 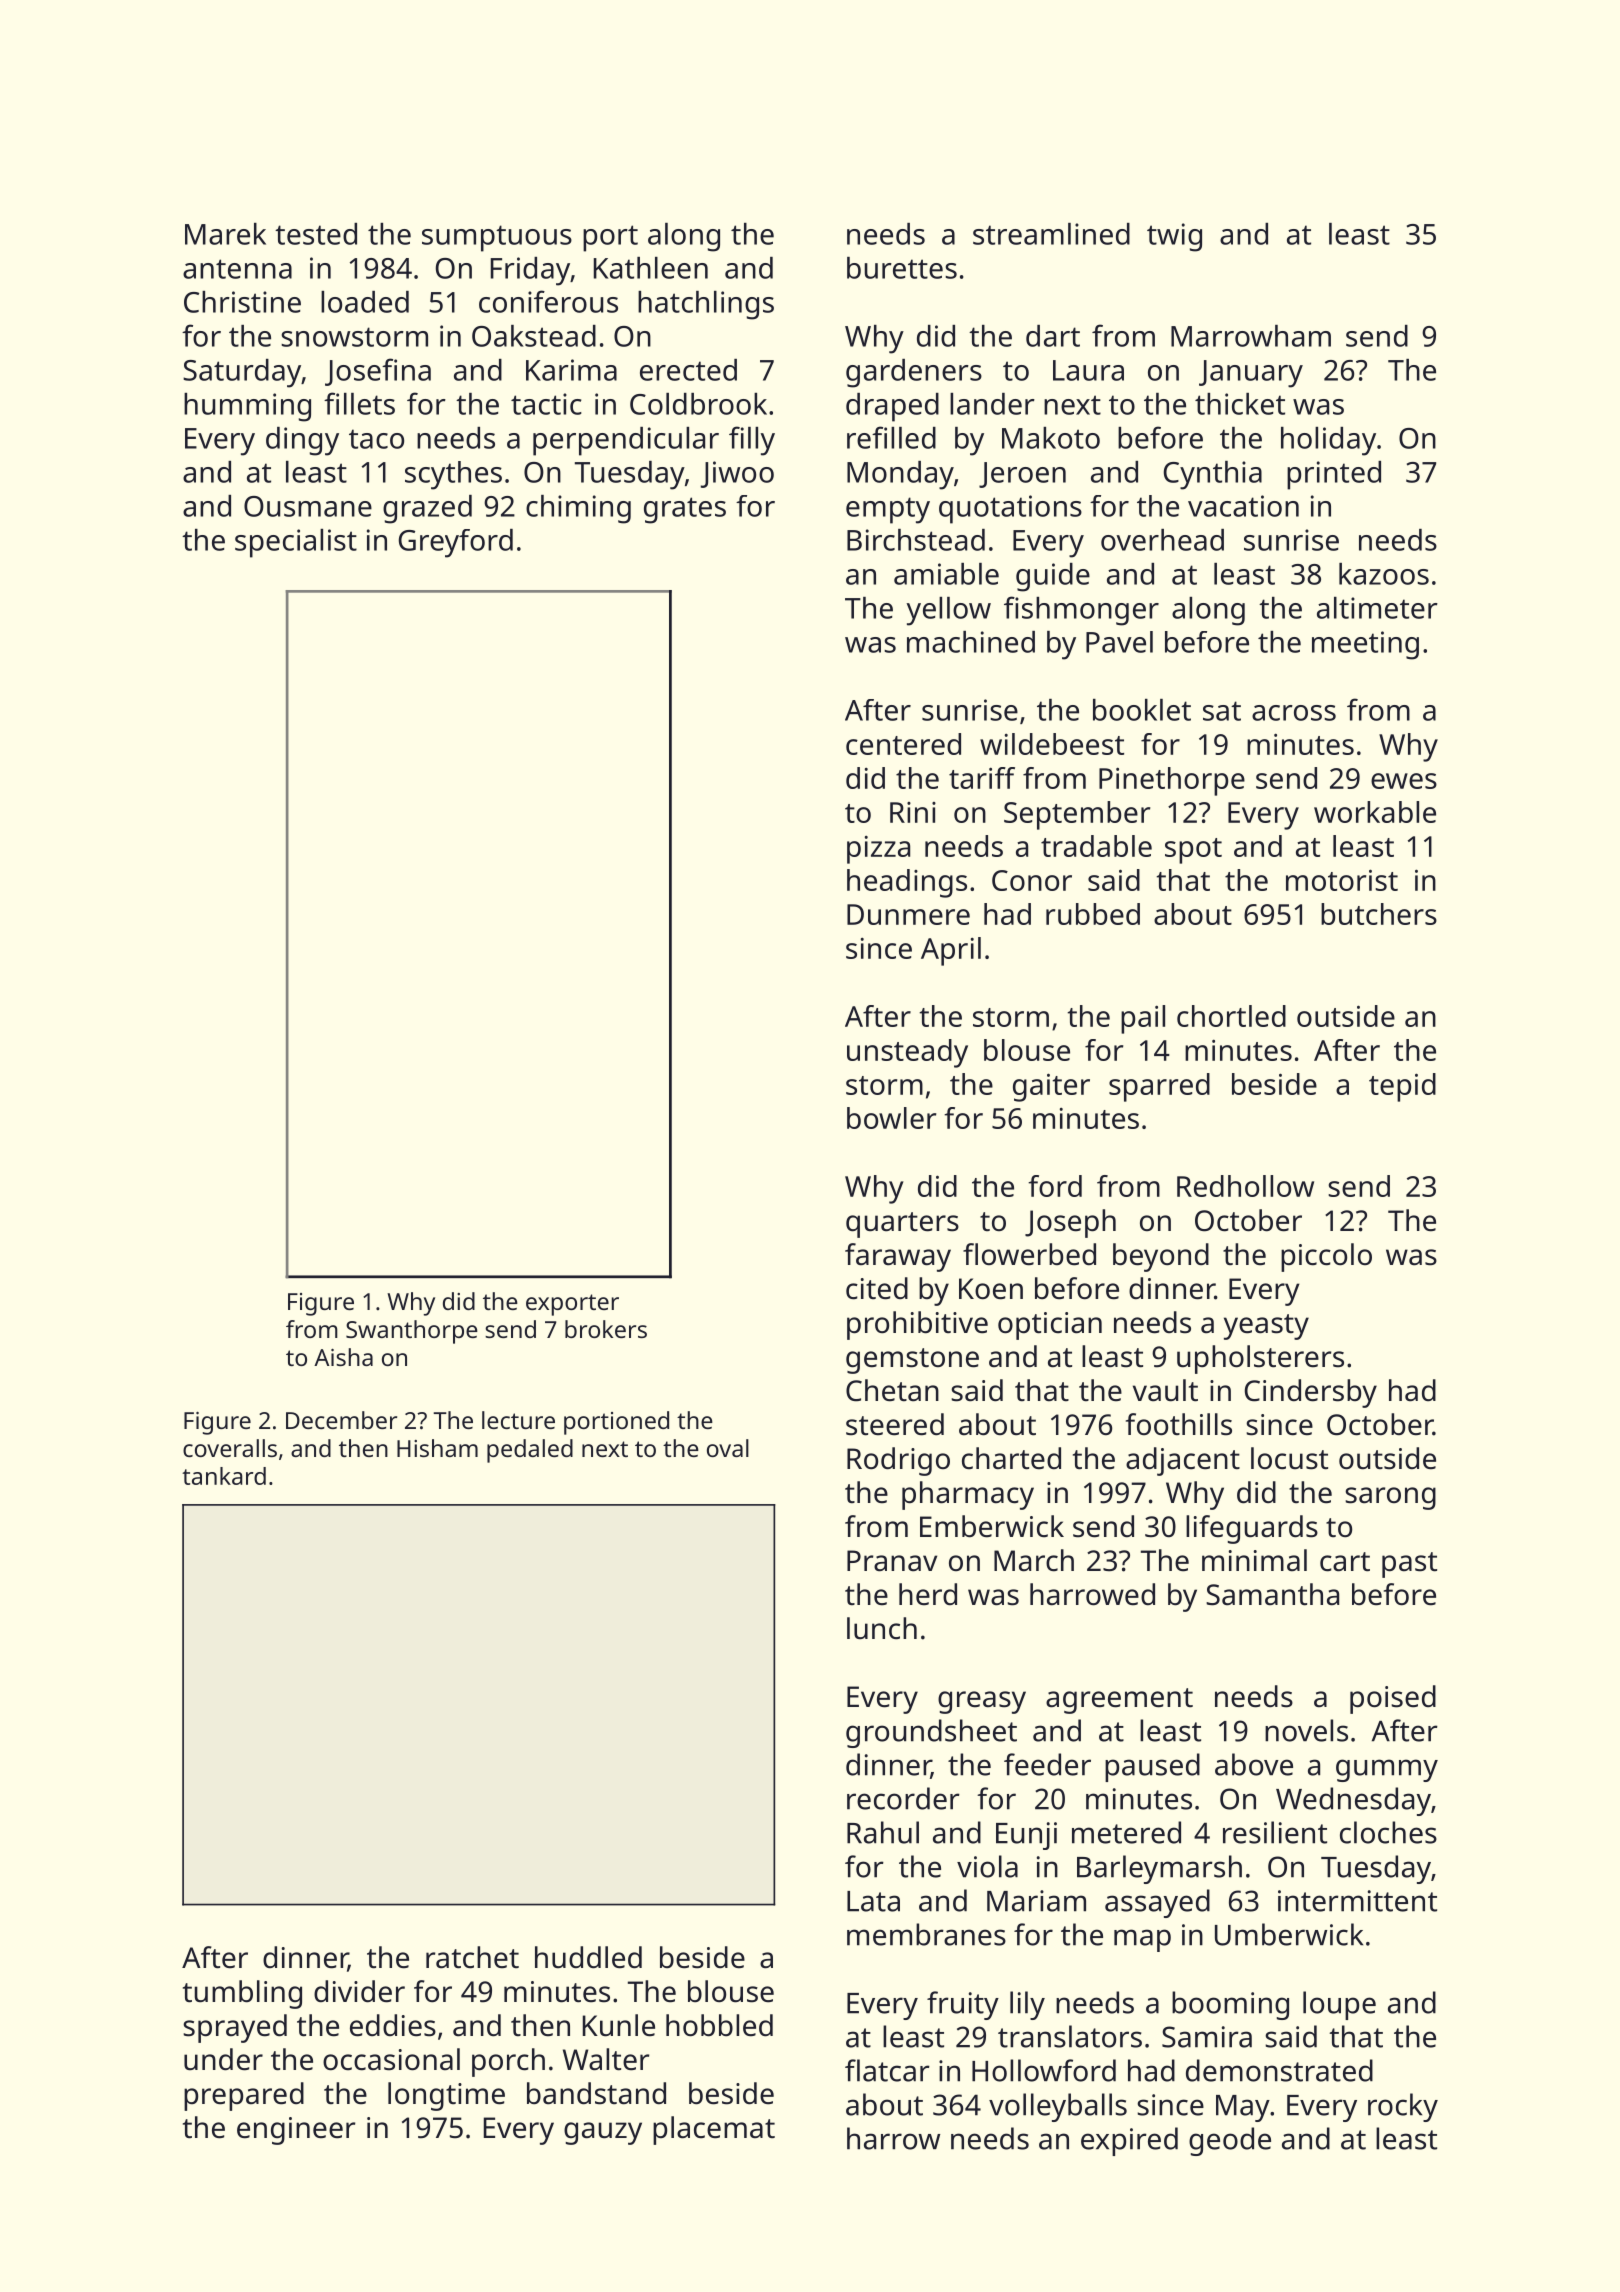 What do you see at coordinates (1328, 441) in the screenshot?
I see `holiday` at bounding box center [1328, 441].
